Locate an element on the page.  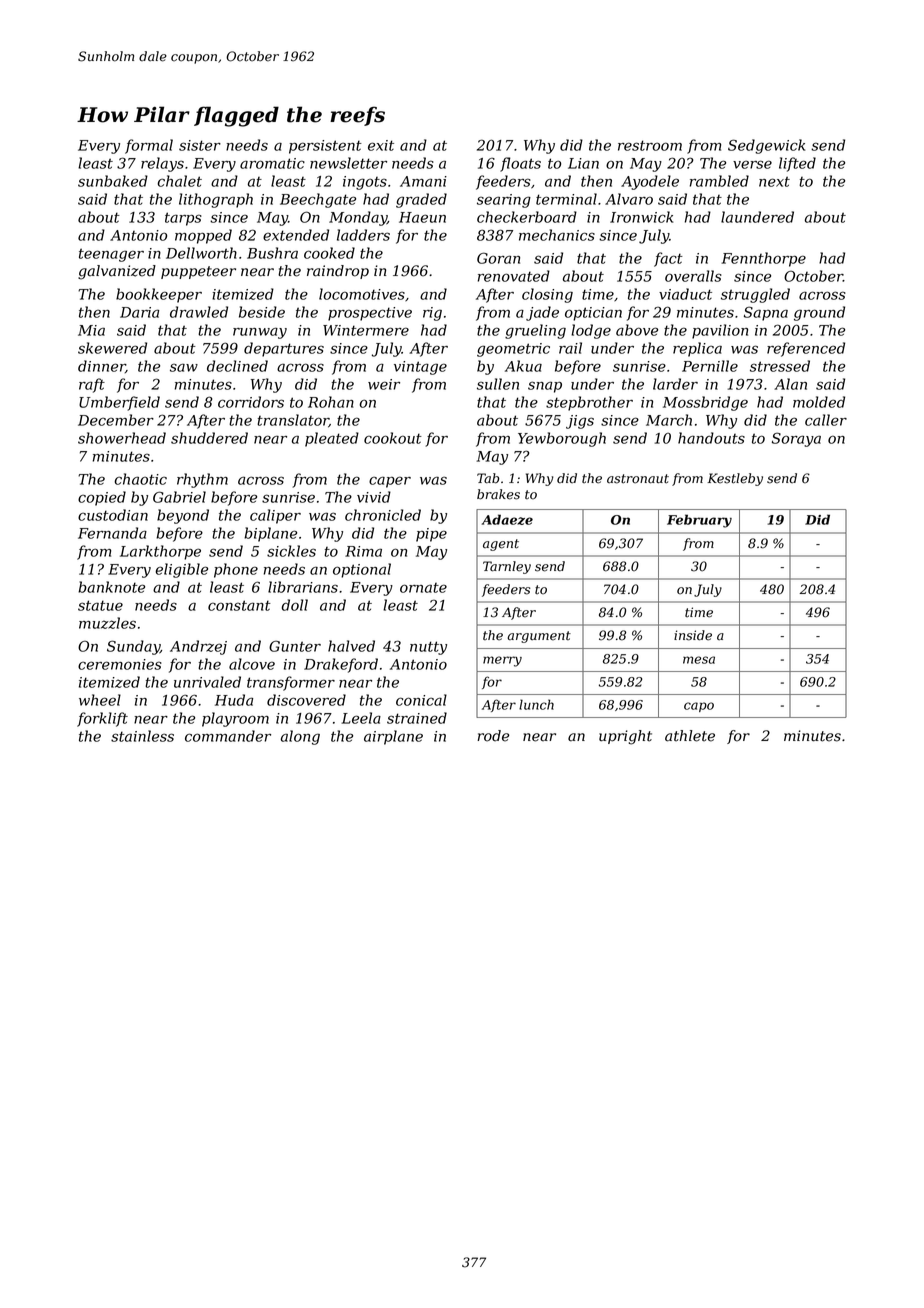
Fennthorpe is located at coordinates (763, 259).
